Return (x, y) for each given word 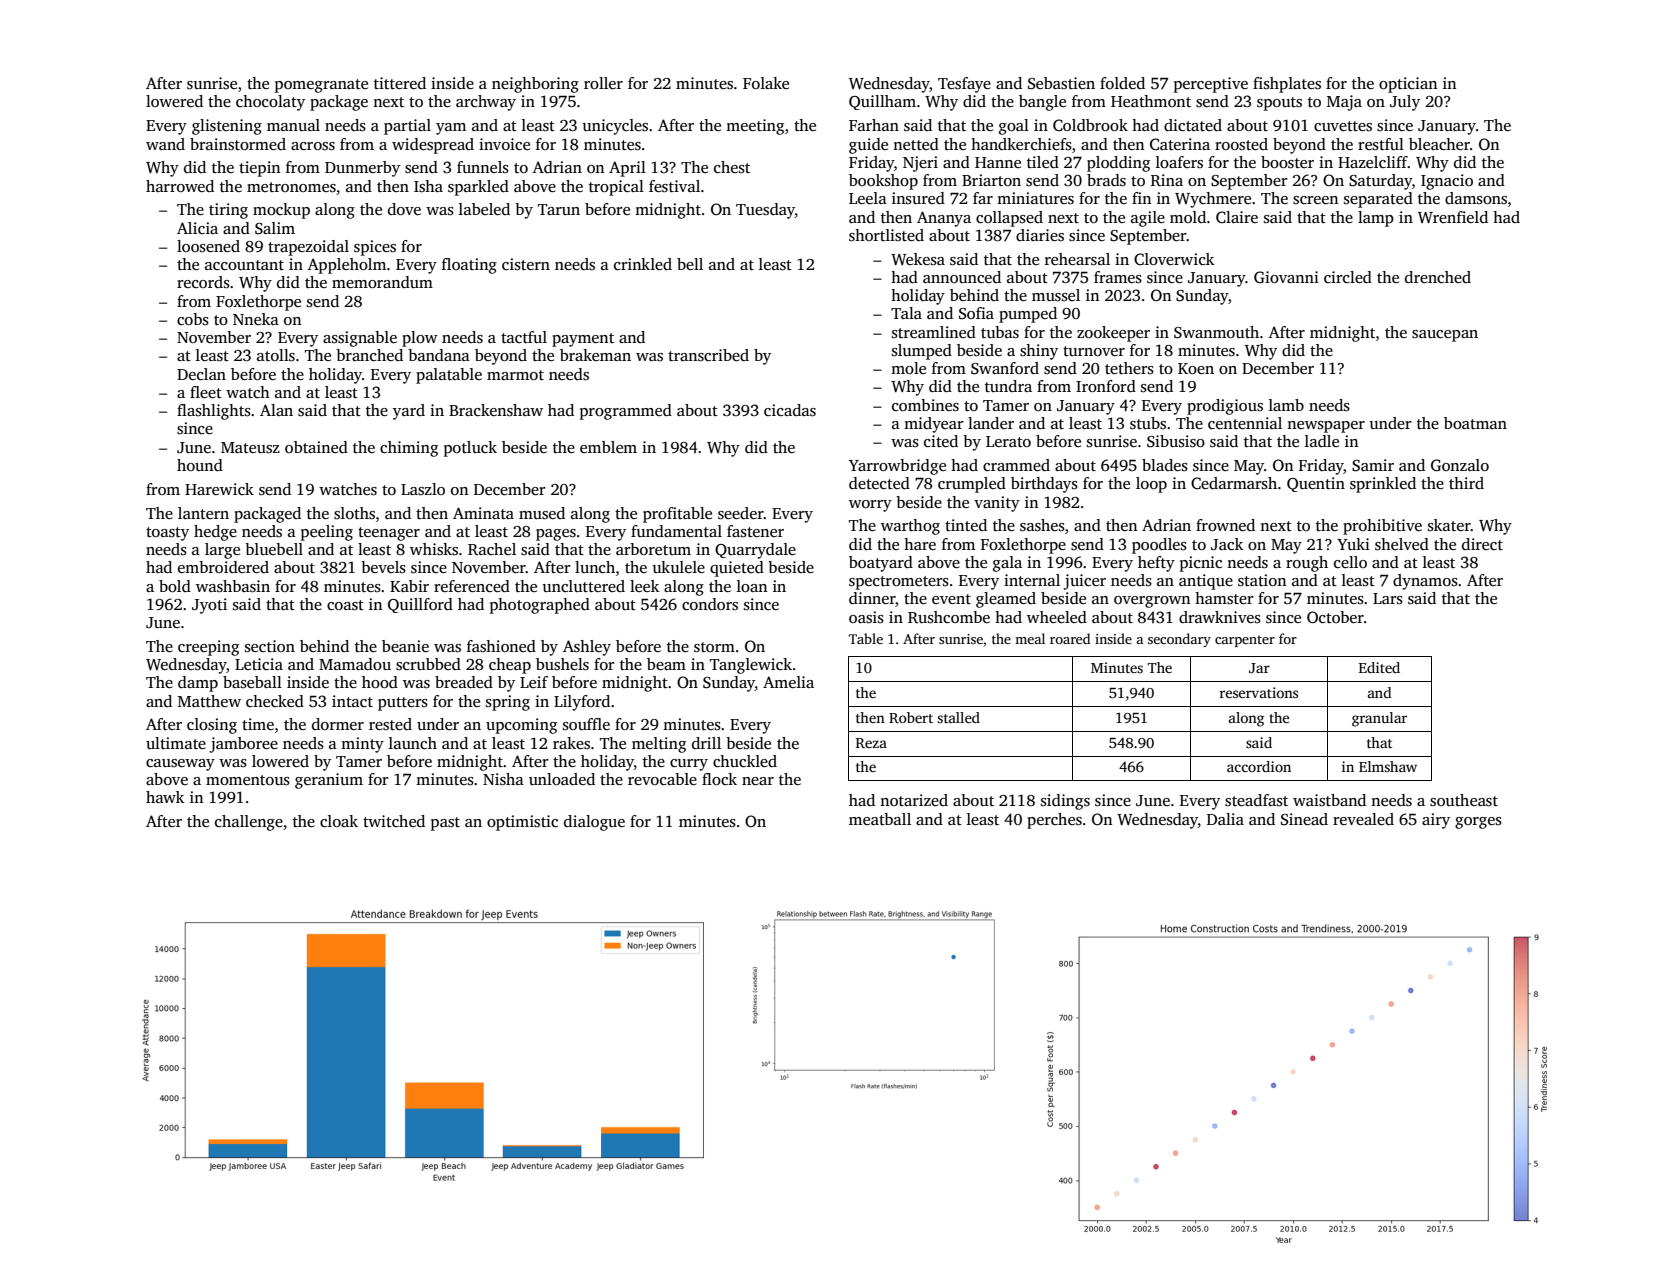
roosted (1241, 144)
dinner (872, 599)
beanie (405, 646)
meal (1030, 638)
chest (732, 167)
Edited (1379, 667)
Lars (1388, 598)
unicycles (615, 127)
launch (413, 743)
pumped (1028, 315)
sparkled (478, 188)
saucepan (1445, 336)
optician (1408, 85)
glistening (227, 127)
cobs (193, 319)
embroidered (223, 567)
